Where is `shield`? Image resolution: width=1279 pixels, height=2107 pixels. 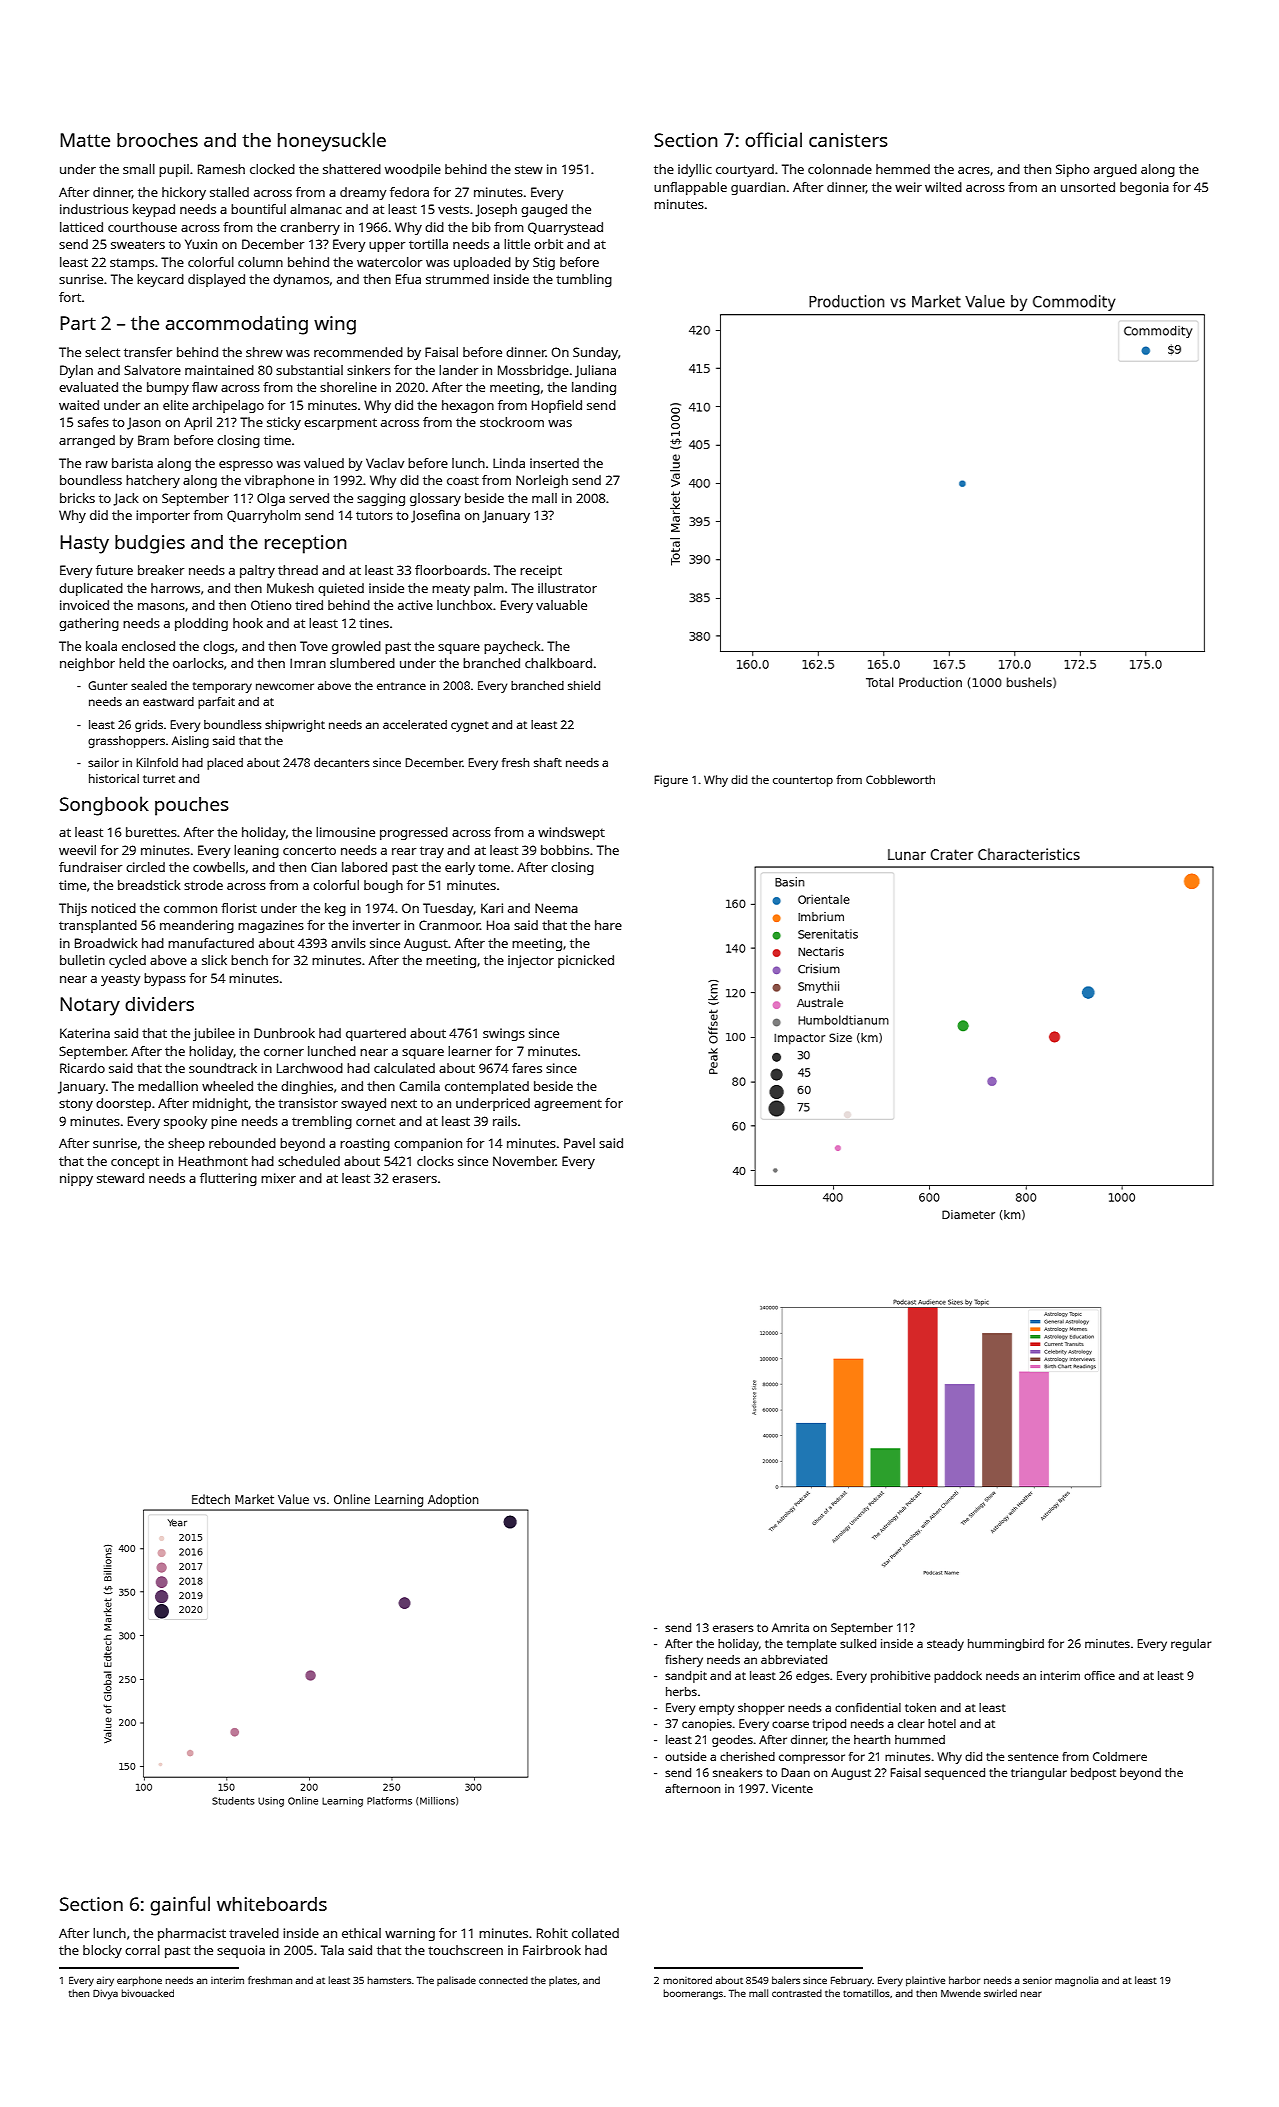 shield is located at coordinates (584, 685).
